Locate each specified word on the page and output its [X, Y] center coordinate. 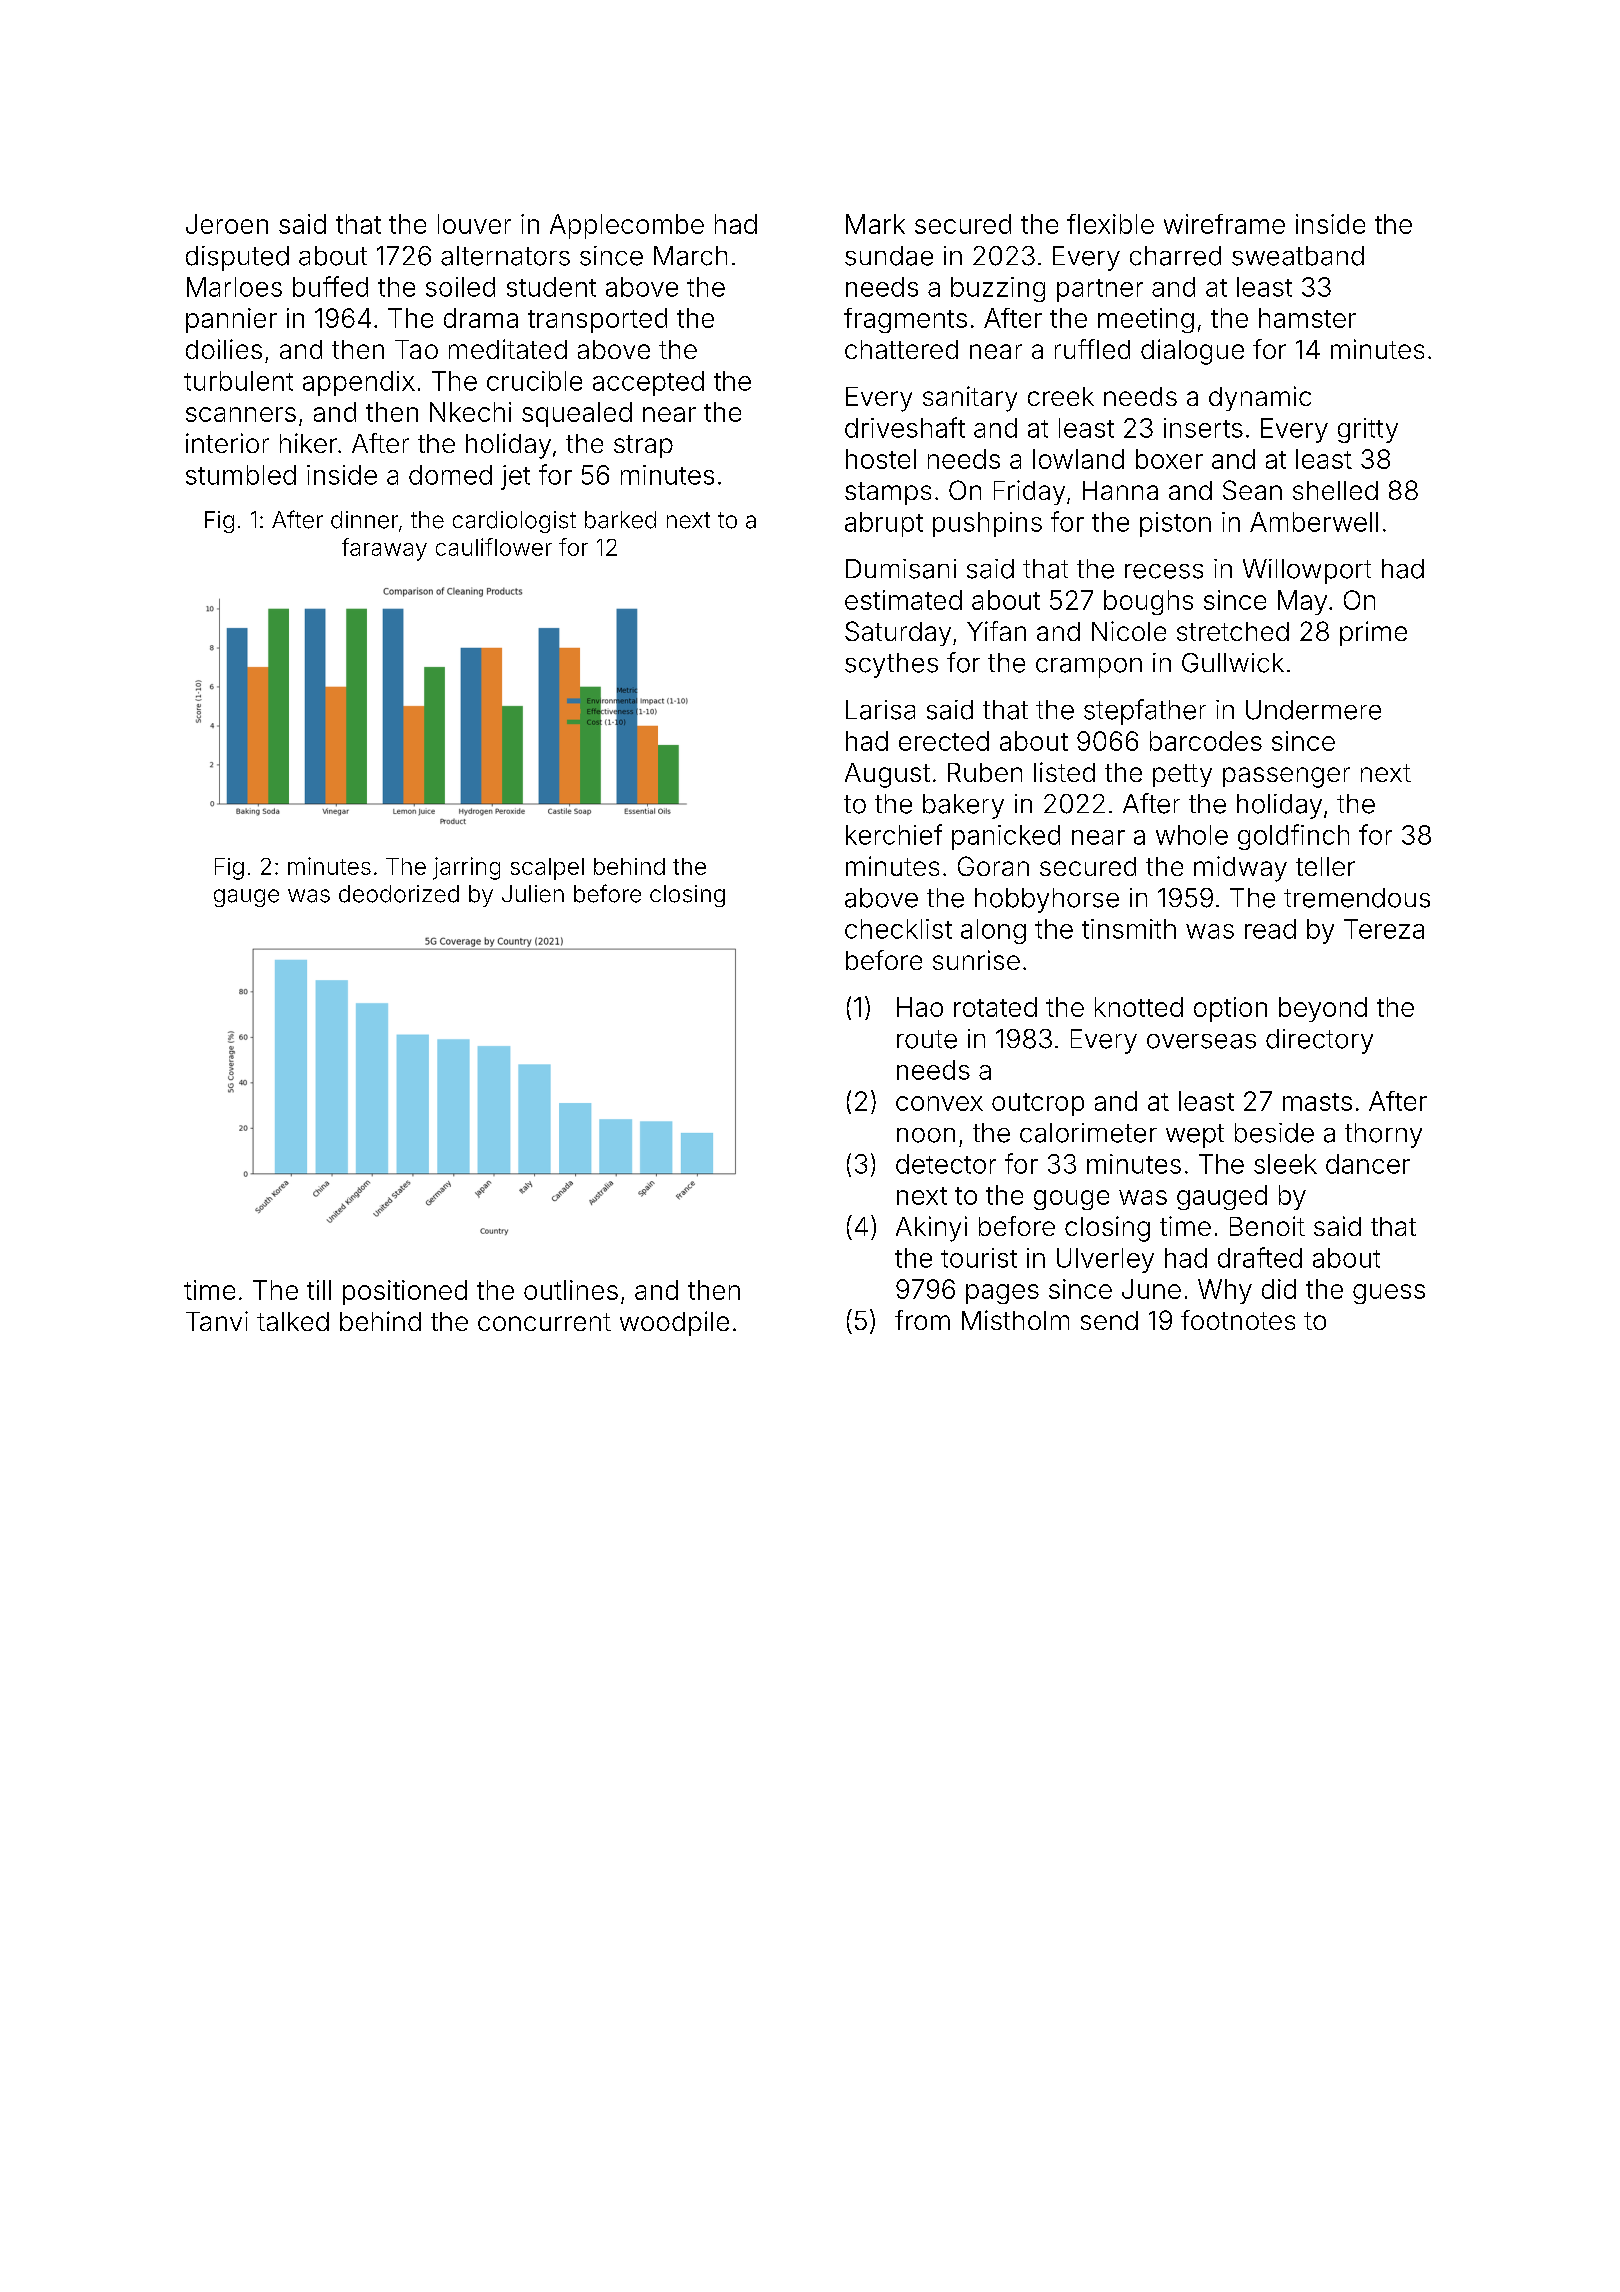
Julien [533, 894]
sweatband [1298, 256]
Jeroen [227, 224]
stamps [888, 493]
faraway [384, 549]
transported [597, 320]
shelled [1335, 490]
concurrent [544, 1322]
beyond [1323, 1009]
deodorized [399, 894]
